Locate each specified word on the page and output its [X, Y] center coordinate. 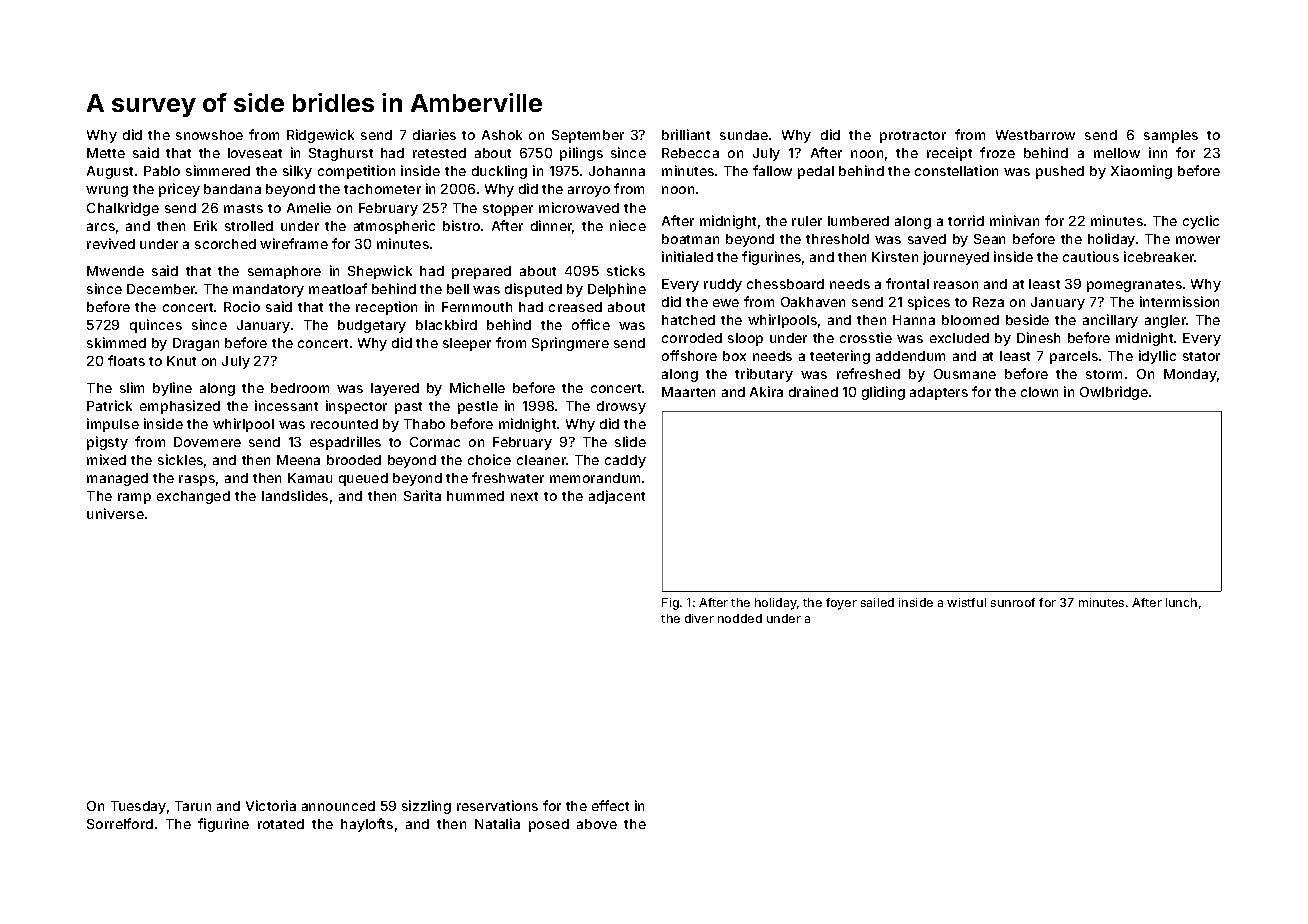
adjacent [617, 497]
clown [1039, 392]
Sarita [422, 495]
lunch [1181, 602]
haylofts [367, 825]
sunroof [1013, 602]
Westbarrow [1035, 135]
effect [610, 805]
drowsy [621, 407]
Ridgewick [320, 136]
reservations [497, 805]
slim [132, 387]
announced [338, 806]
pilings [581, 154]
